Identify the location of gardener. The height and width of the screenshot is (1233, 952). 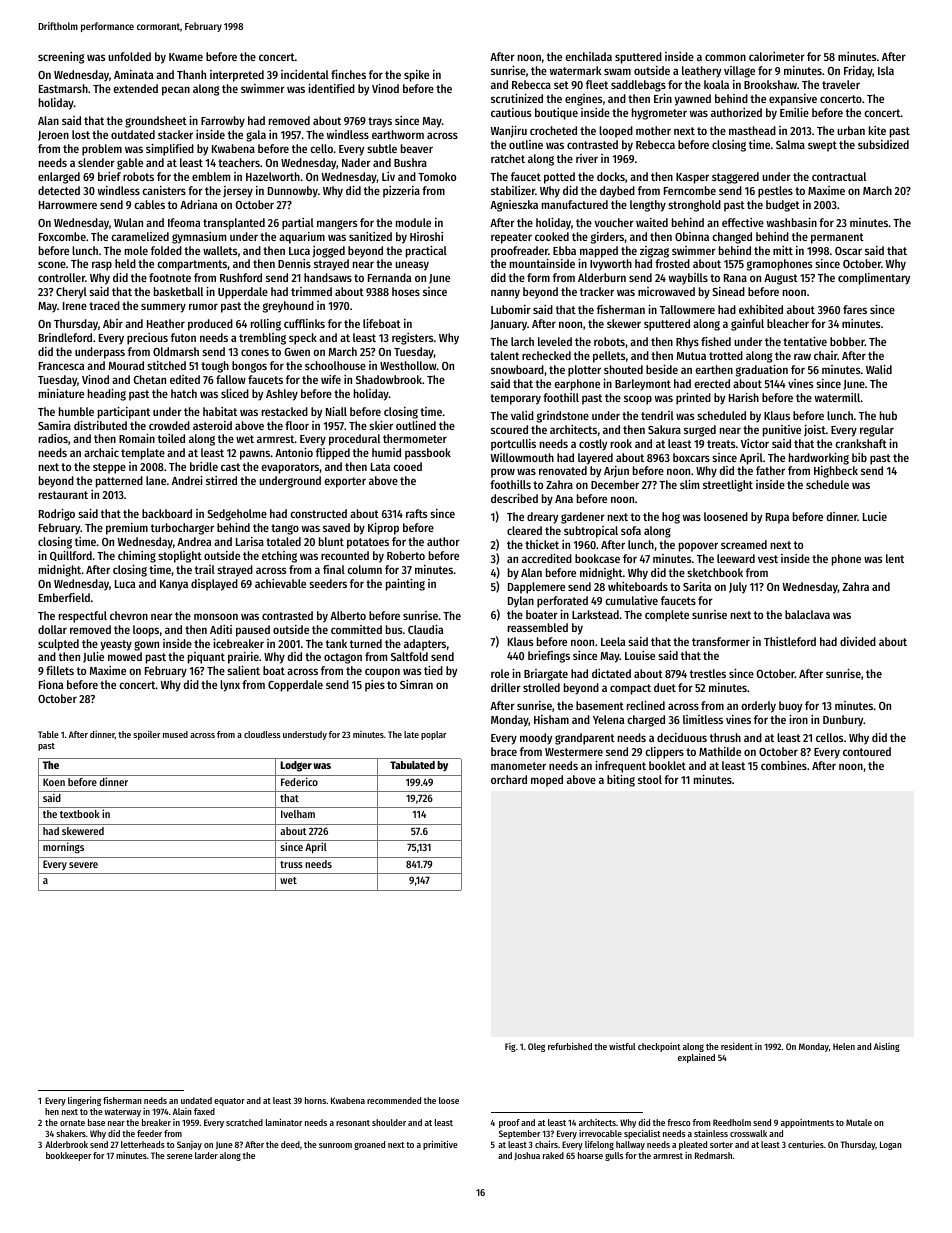
(583, 518).
